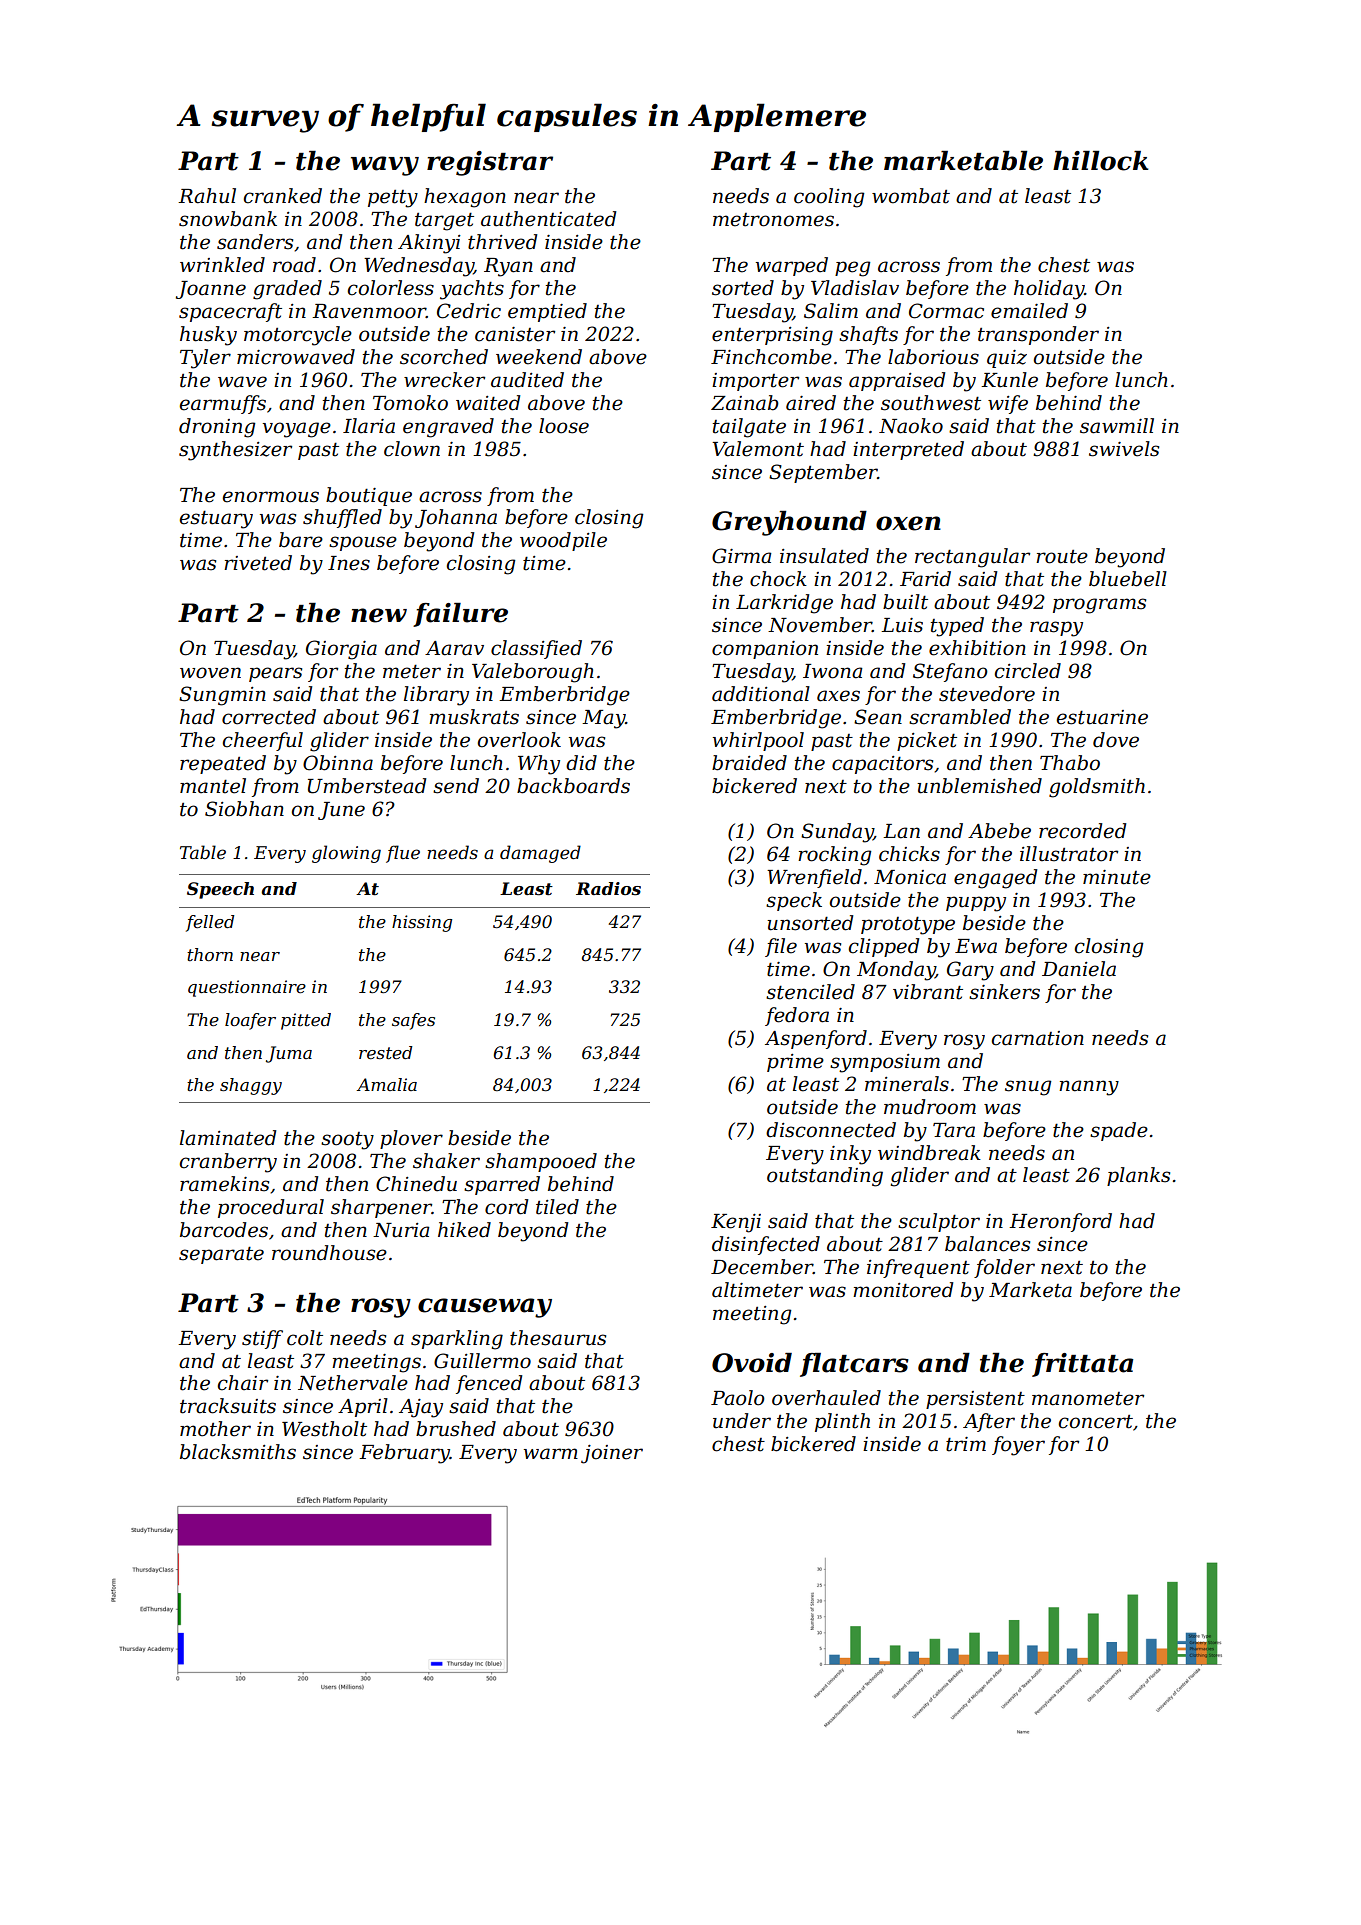 The image size is (1361, 1925). Describe the element at coordinates (792, 266) in the document. I see `warped` at that location.
